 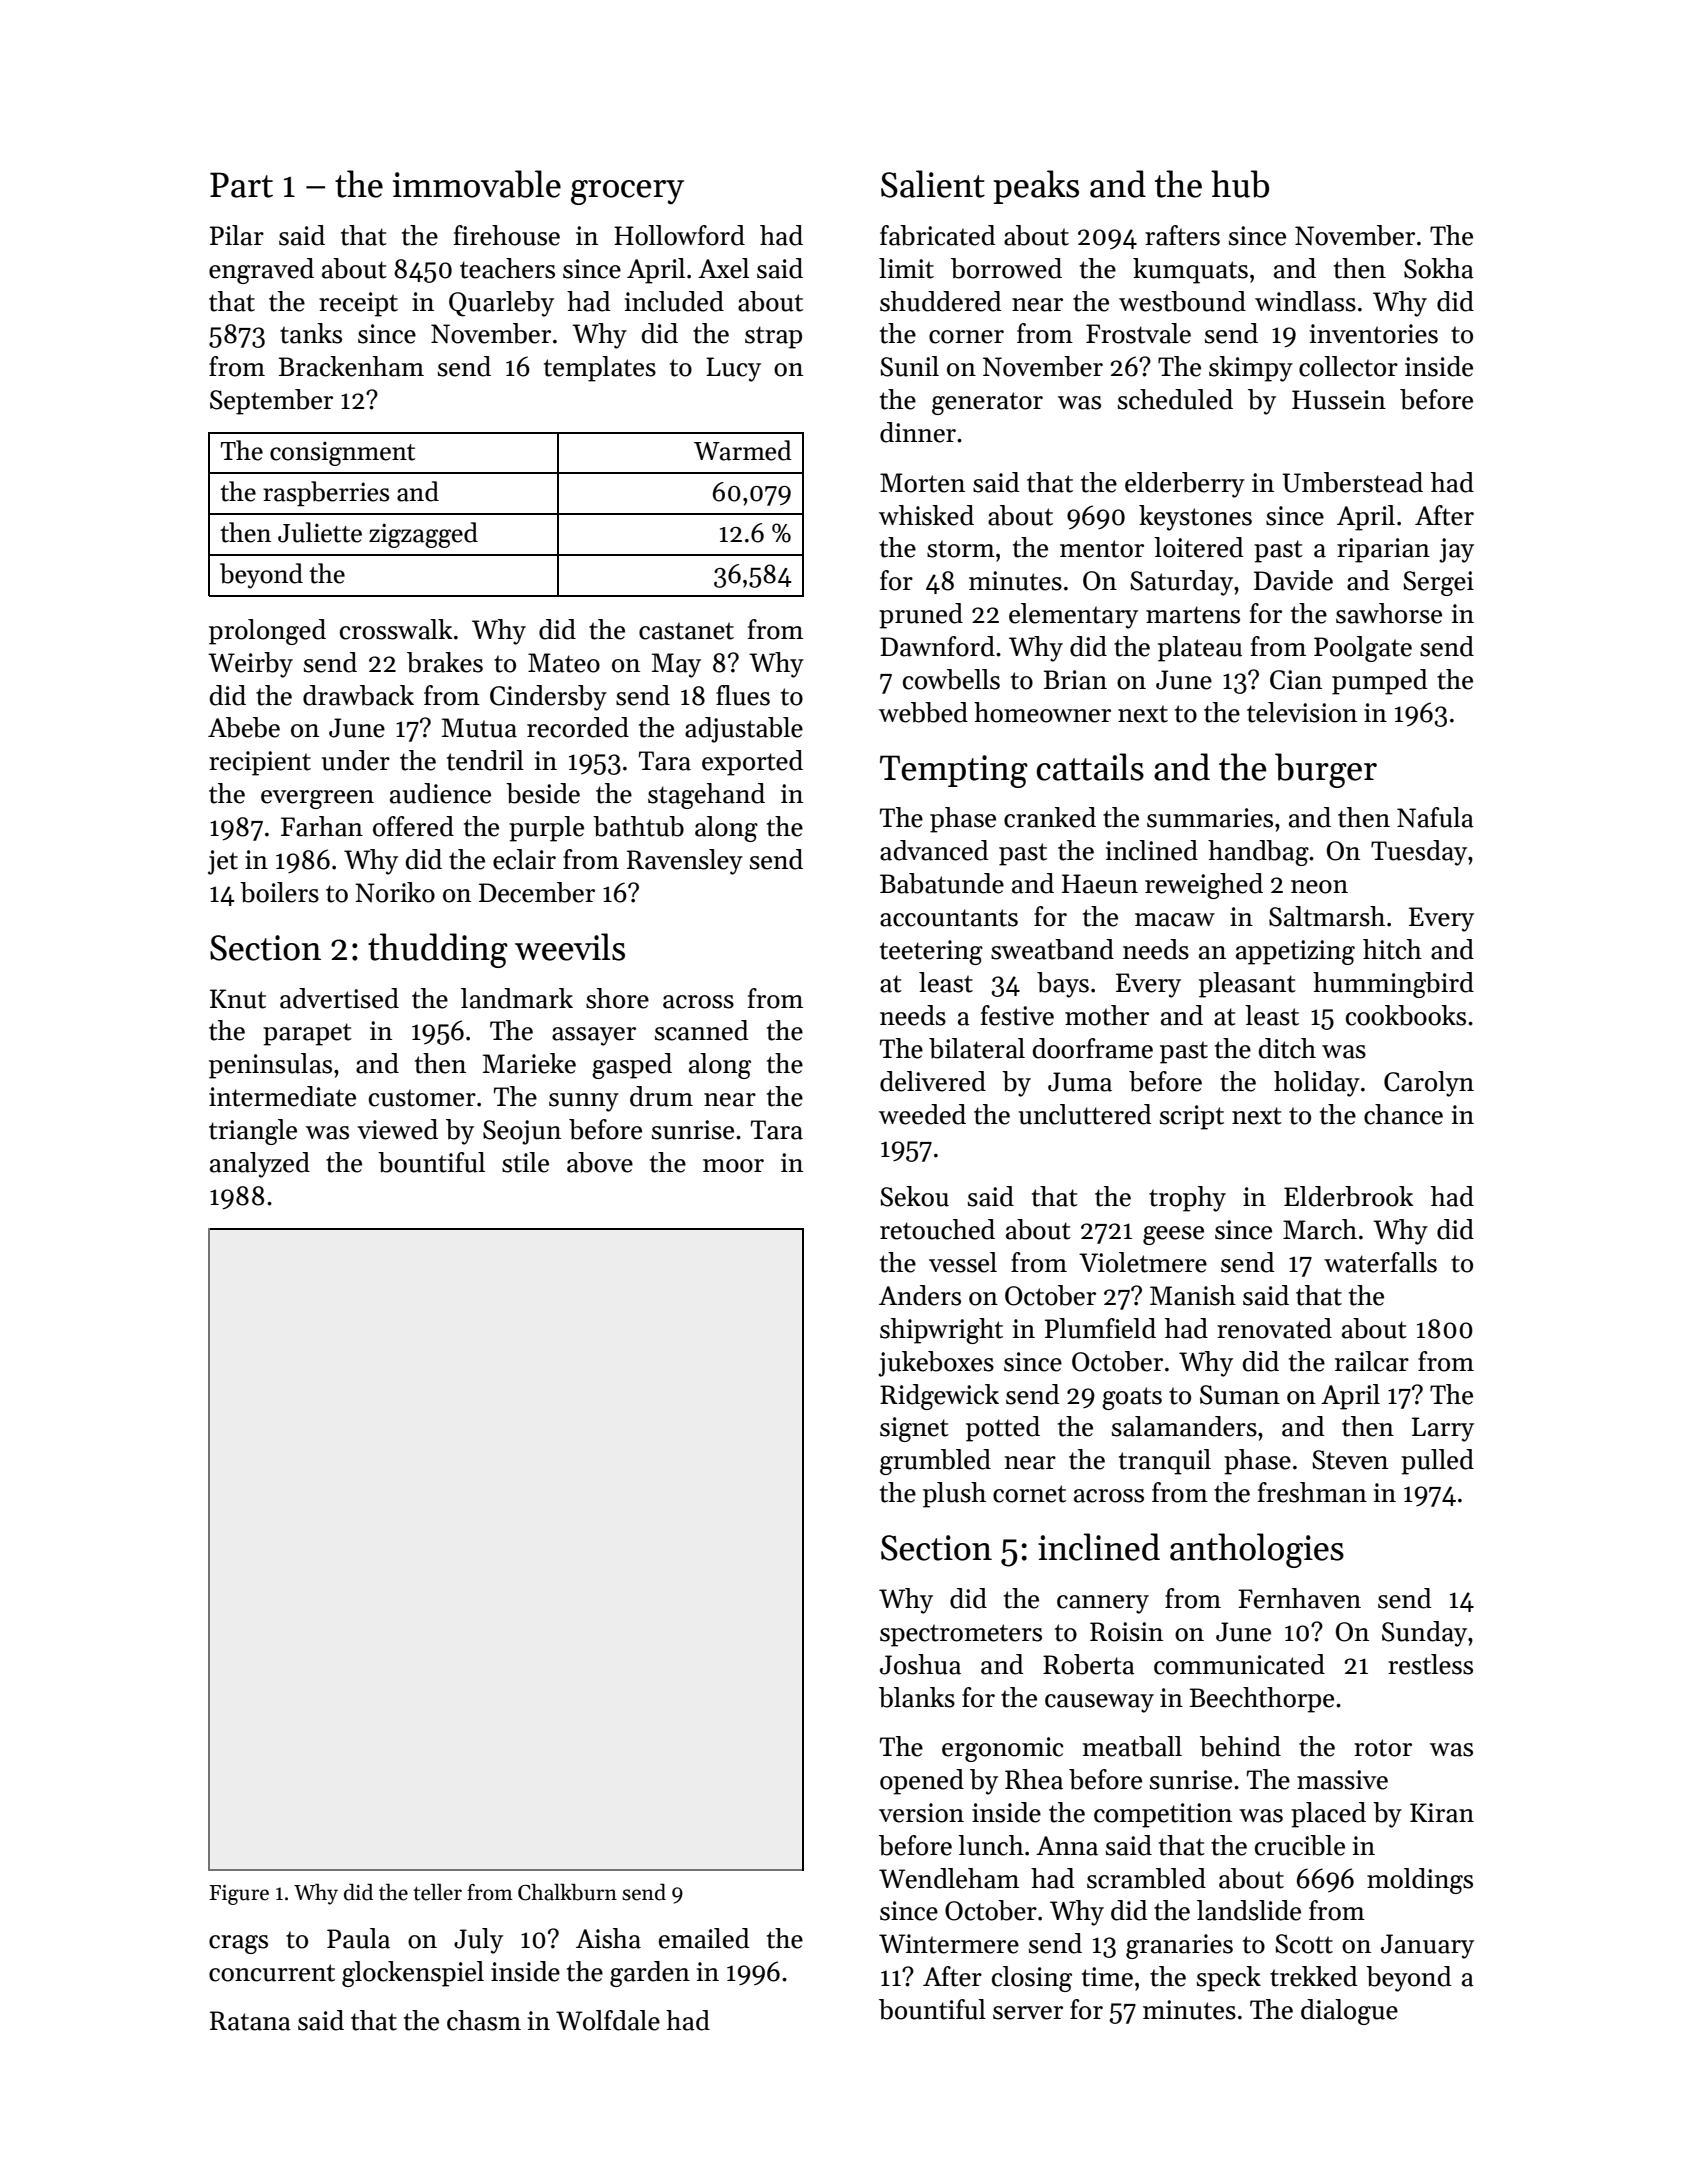 What do you see at coordinates (743, 450) in the page?
I see `Warmed` at bounding box center [743, 450].
